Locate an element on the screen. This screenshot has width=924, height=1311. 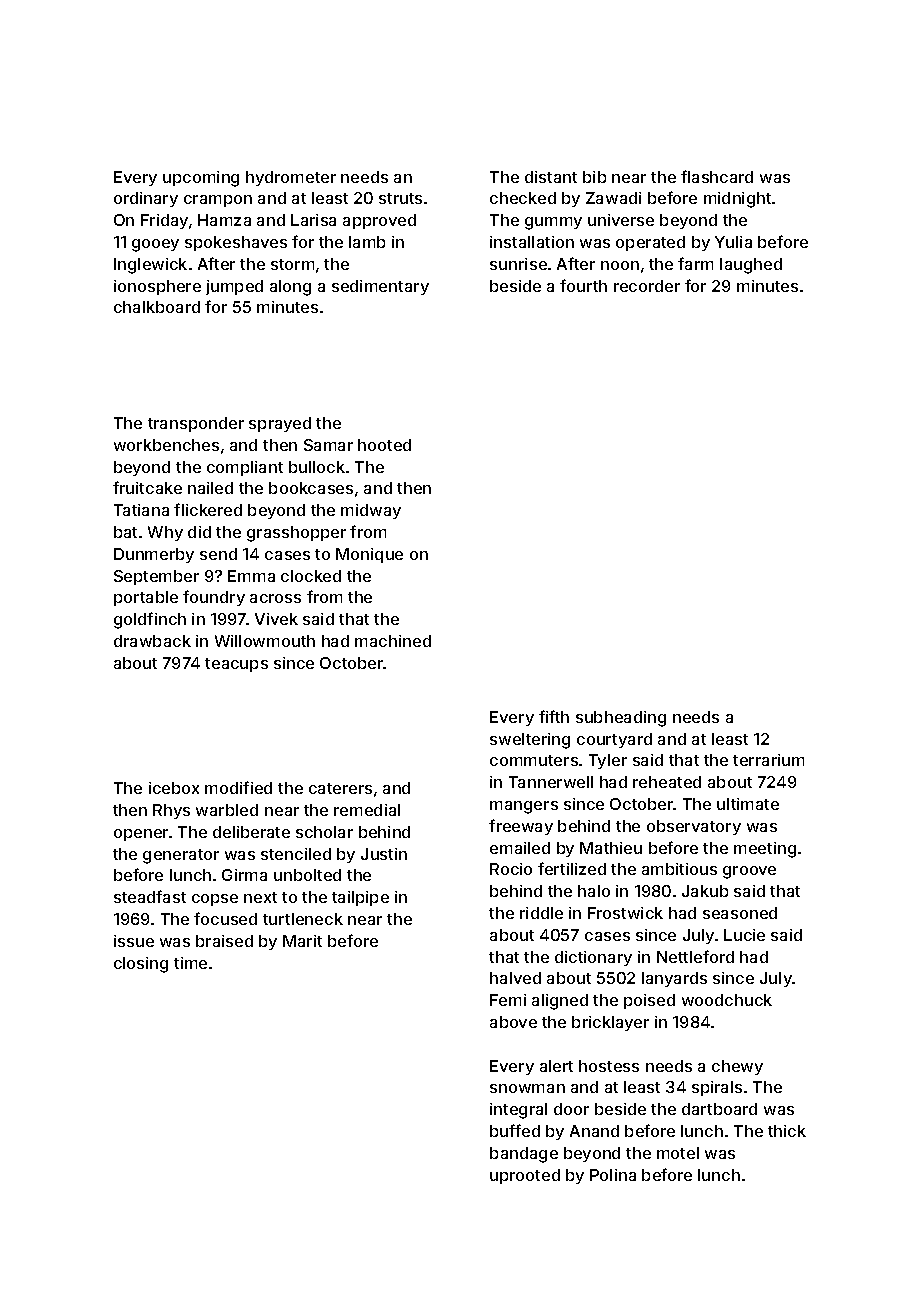
freeway is located at coordinates (521, 827).
